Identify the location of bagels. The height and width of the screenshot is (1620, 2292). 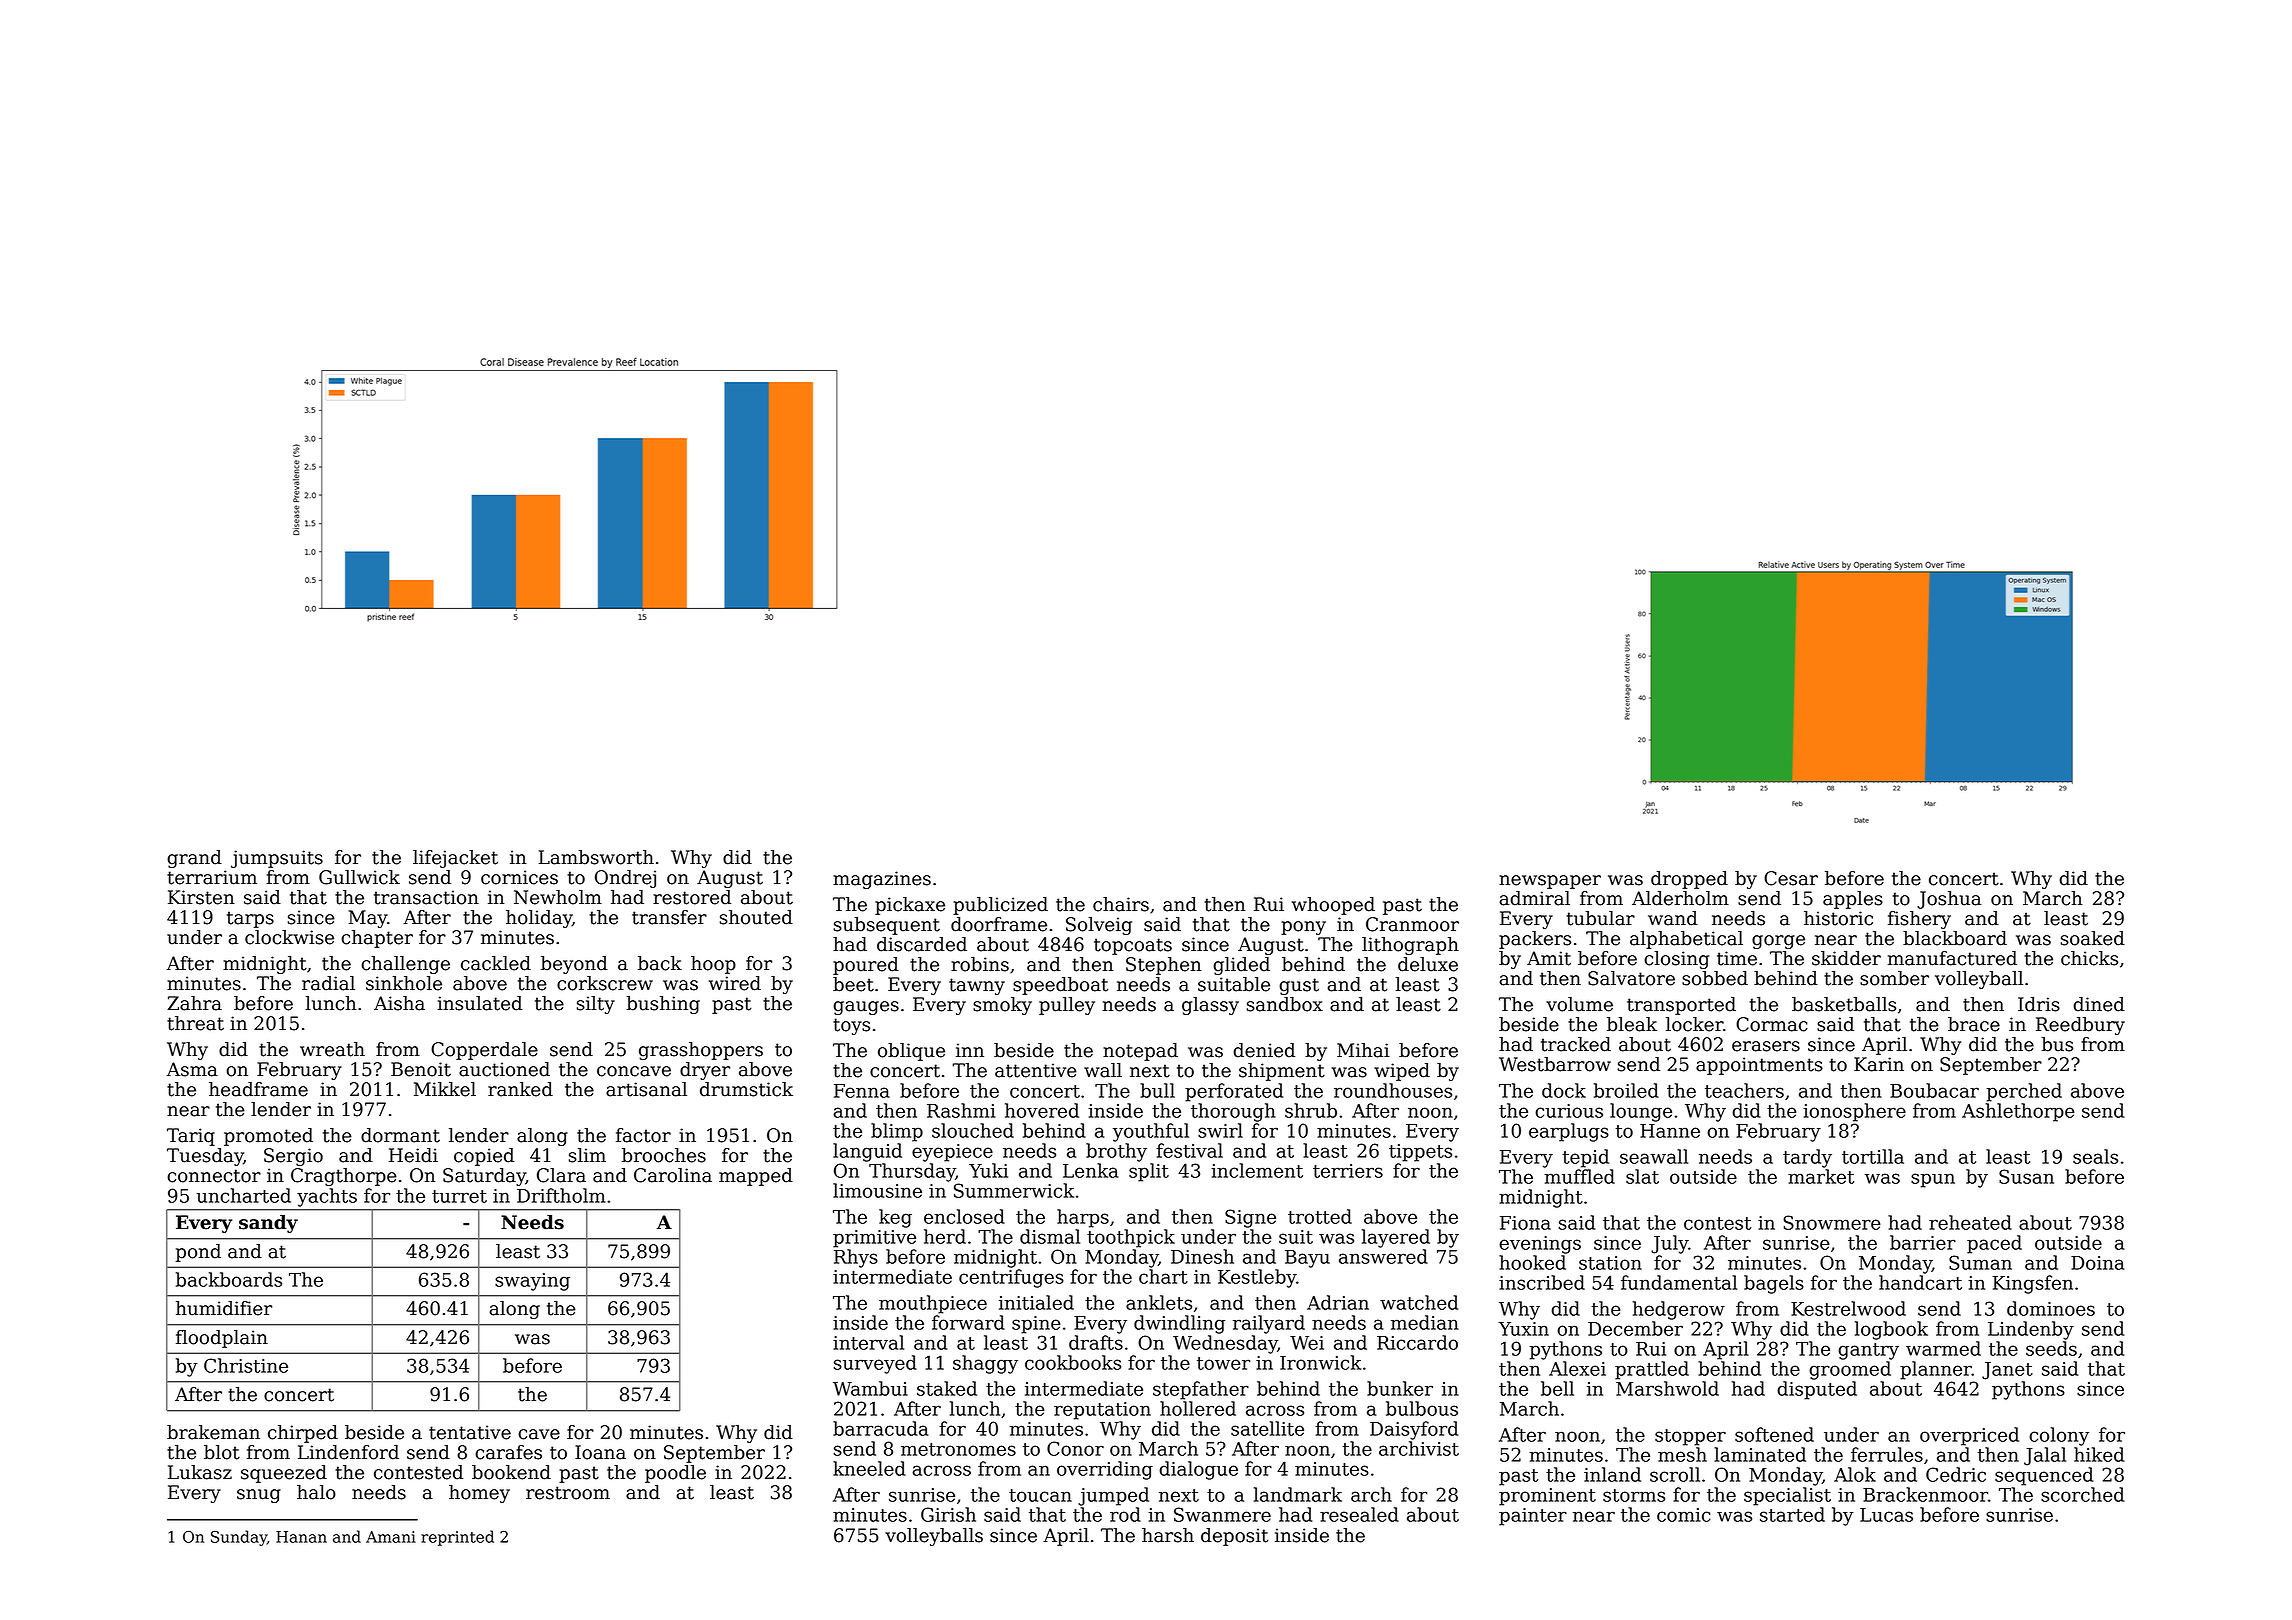
(1774, 1284).
